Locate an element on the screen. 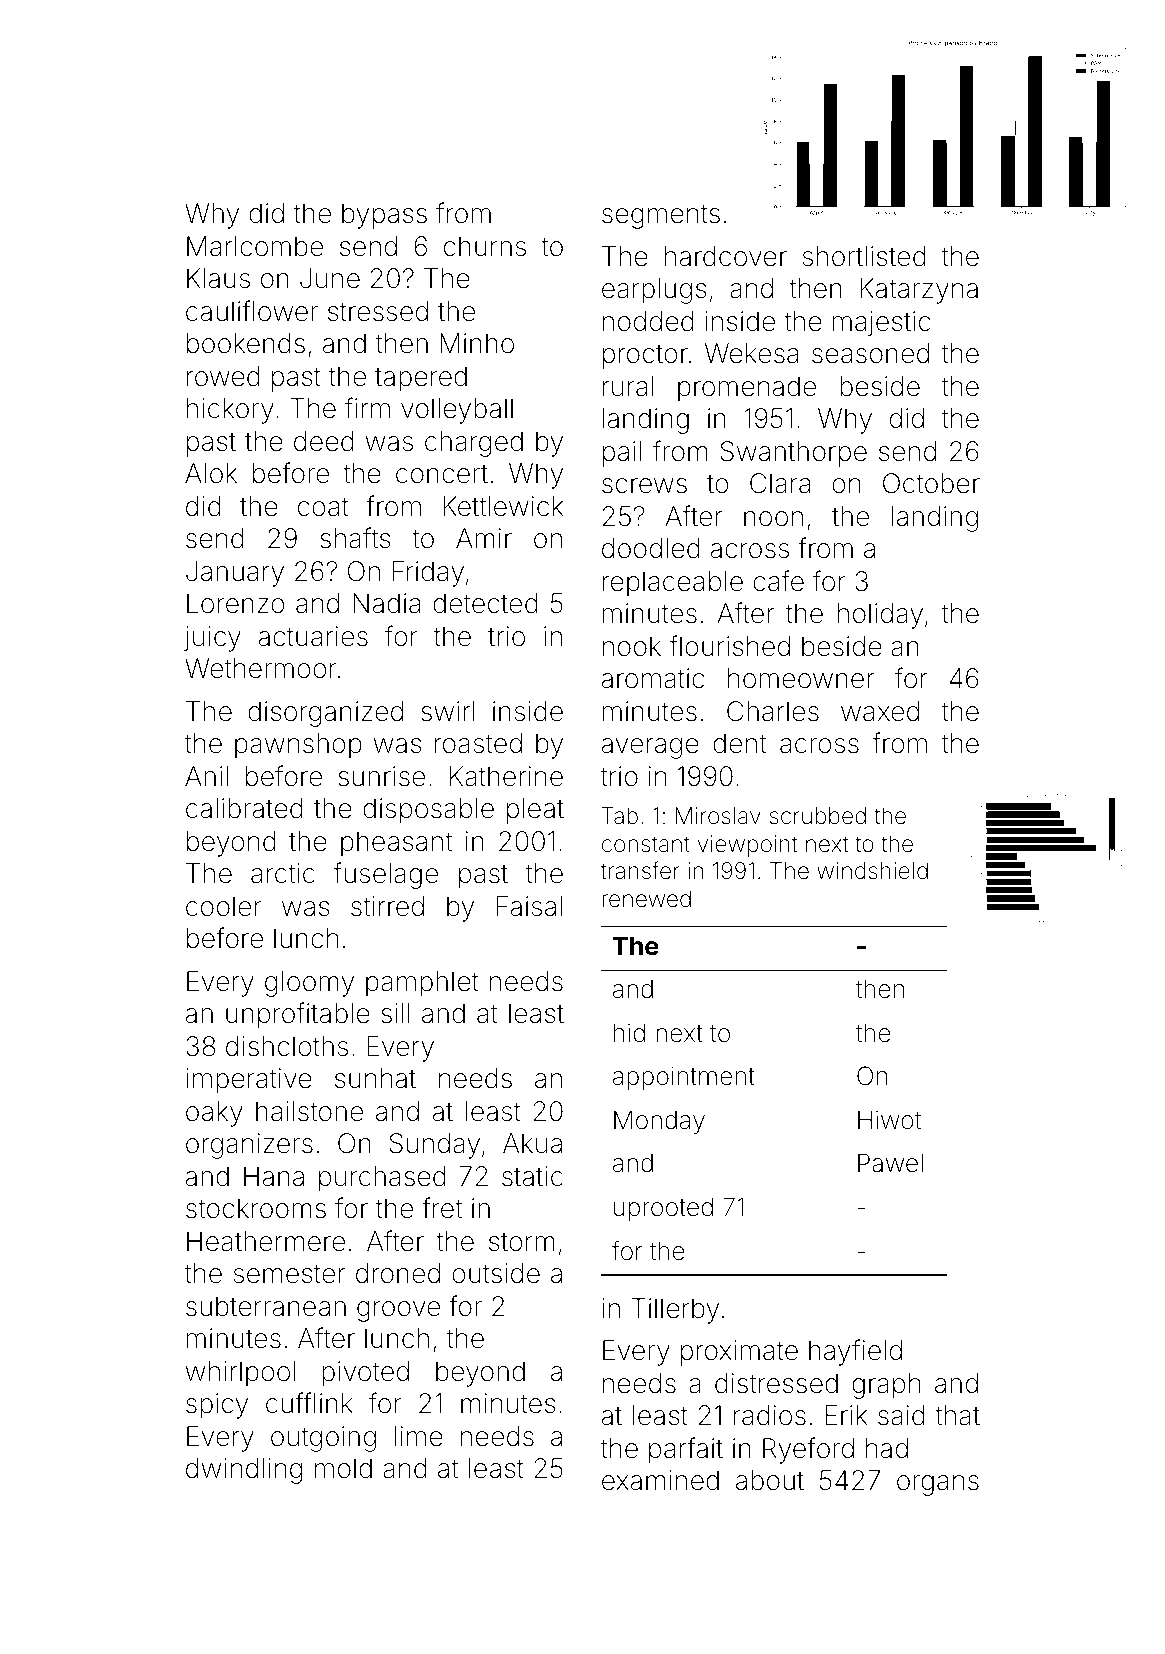 Image resolution: width=1165 pixels, height=1654 pixels. scrubbed is located at coordinates (818, 816).
